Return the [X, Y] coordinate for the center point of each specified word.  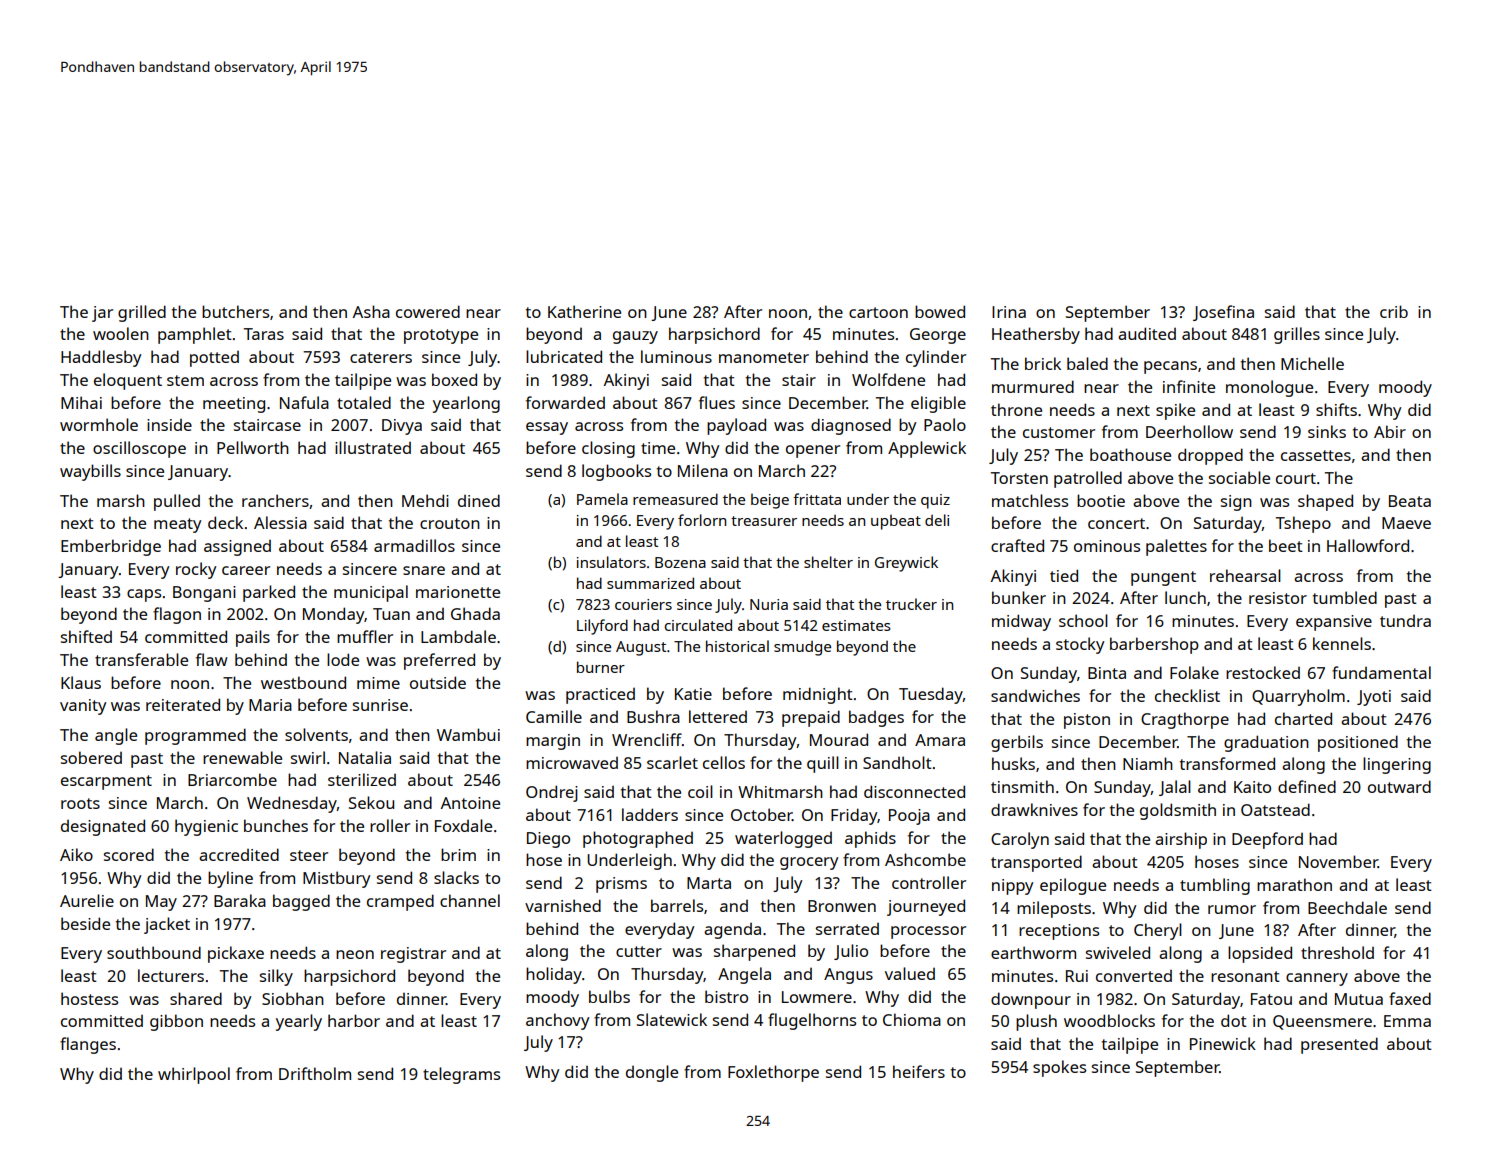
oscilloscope [139, 449]
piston [1087, 721]
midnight [818, 695]
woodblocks [1109, 1020]
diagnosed [851, 426]
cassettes [1316, 455]
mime [378, 683]
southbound [154, 952]
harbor [354, 1020]
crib [1394, 311]
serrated [847, 929]
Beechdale [1347, 907]
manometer [764, 357]
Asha [371, 311]
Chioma [912, 1019]
